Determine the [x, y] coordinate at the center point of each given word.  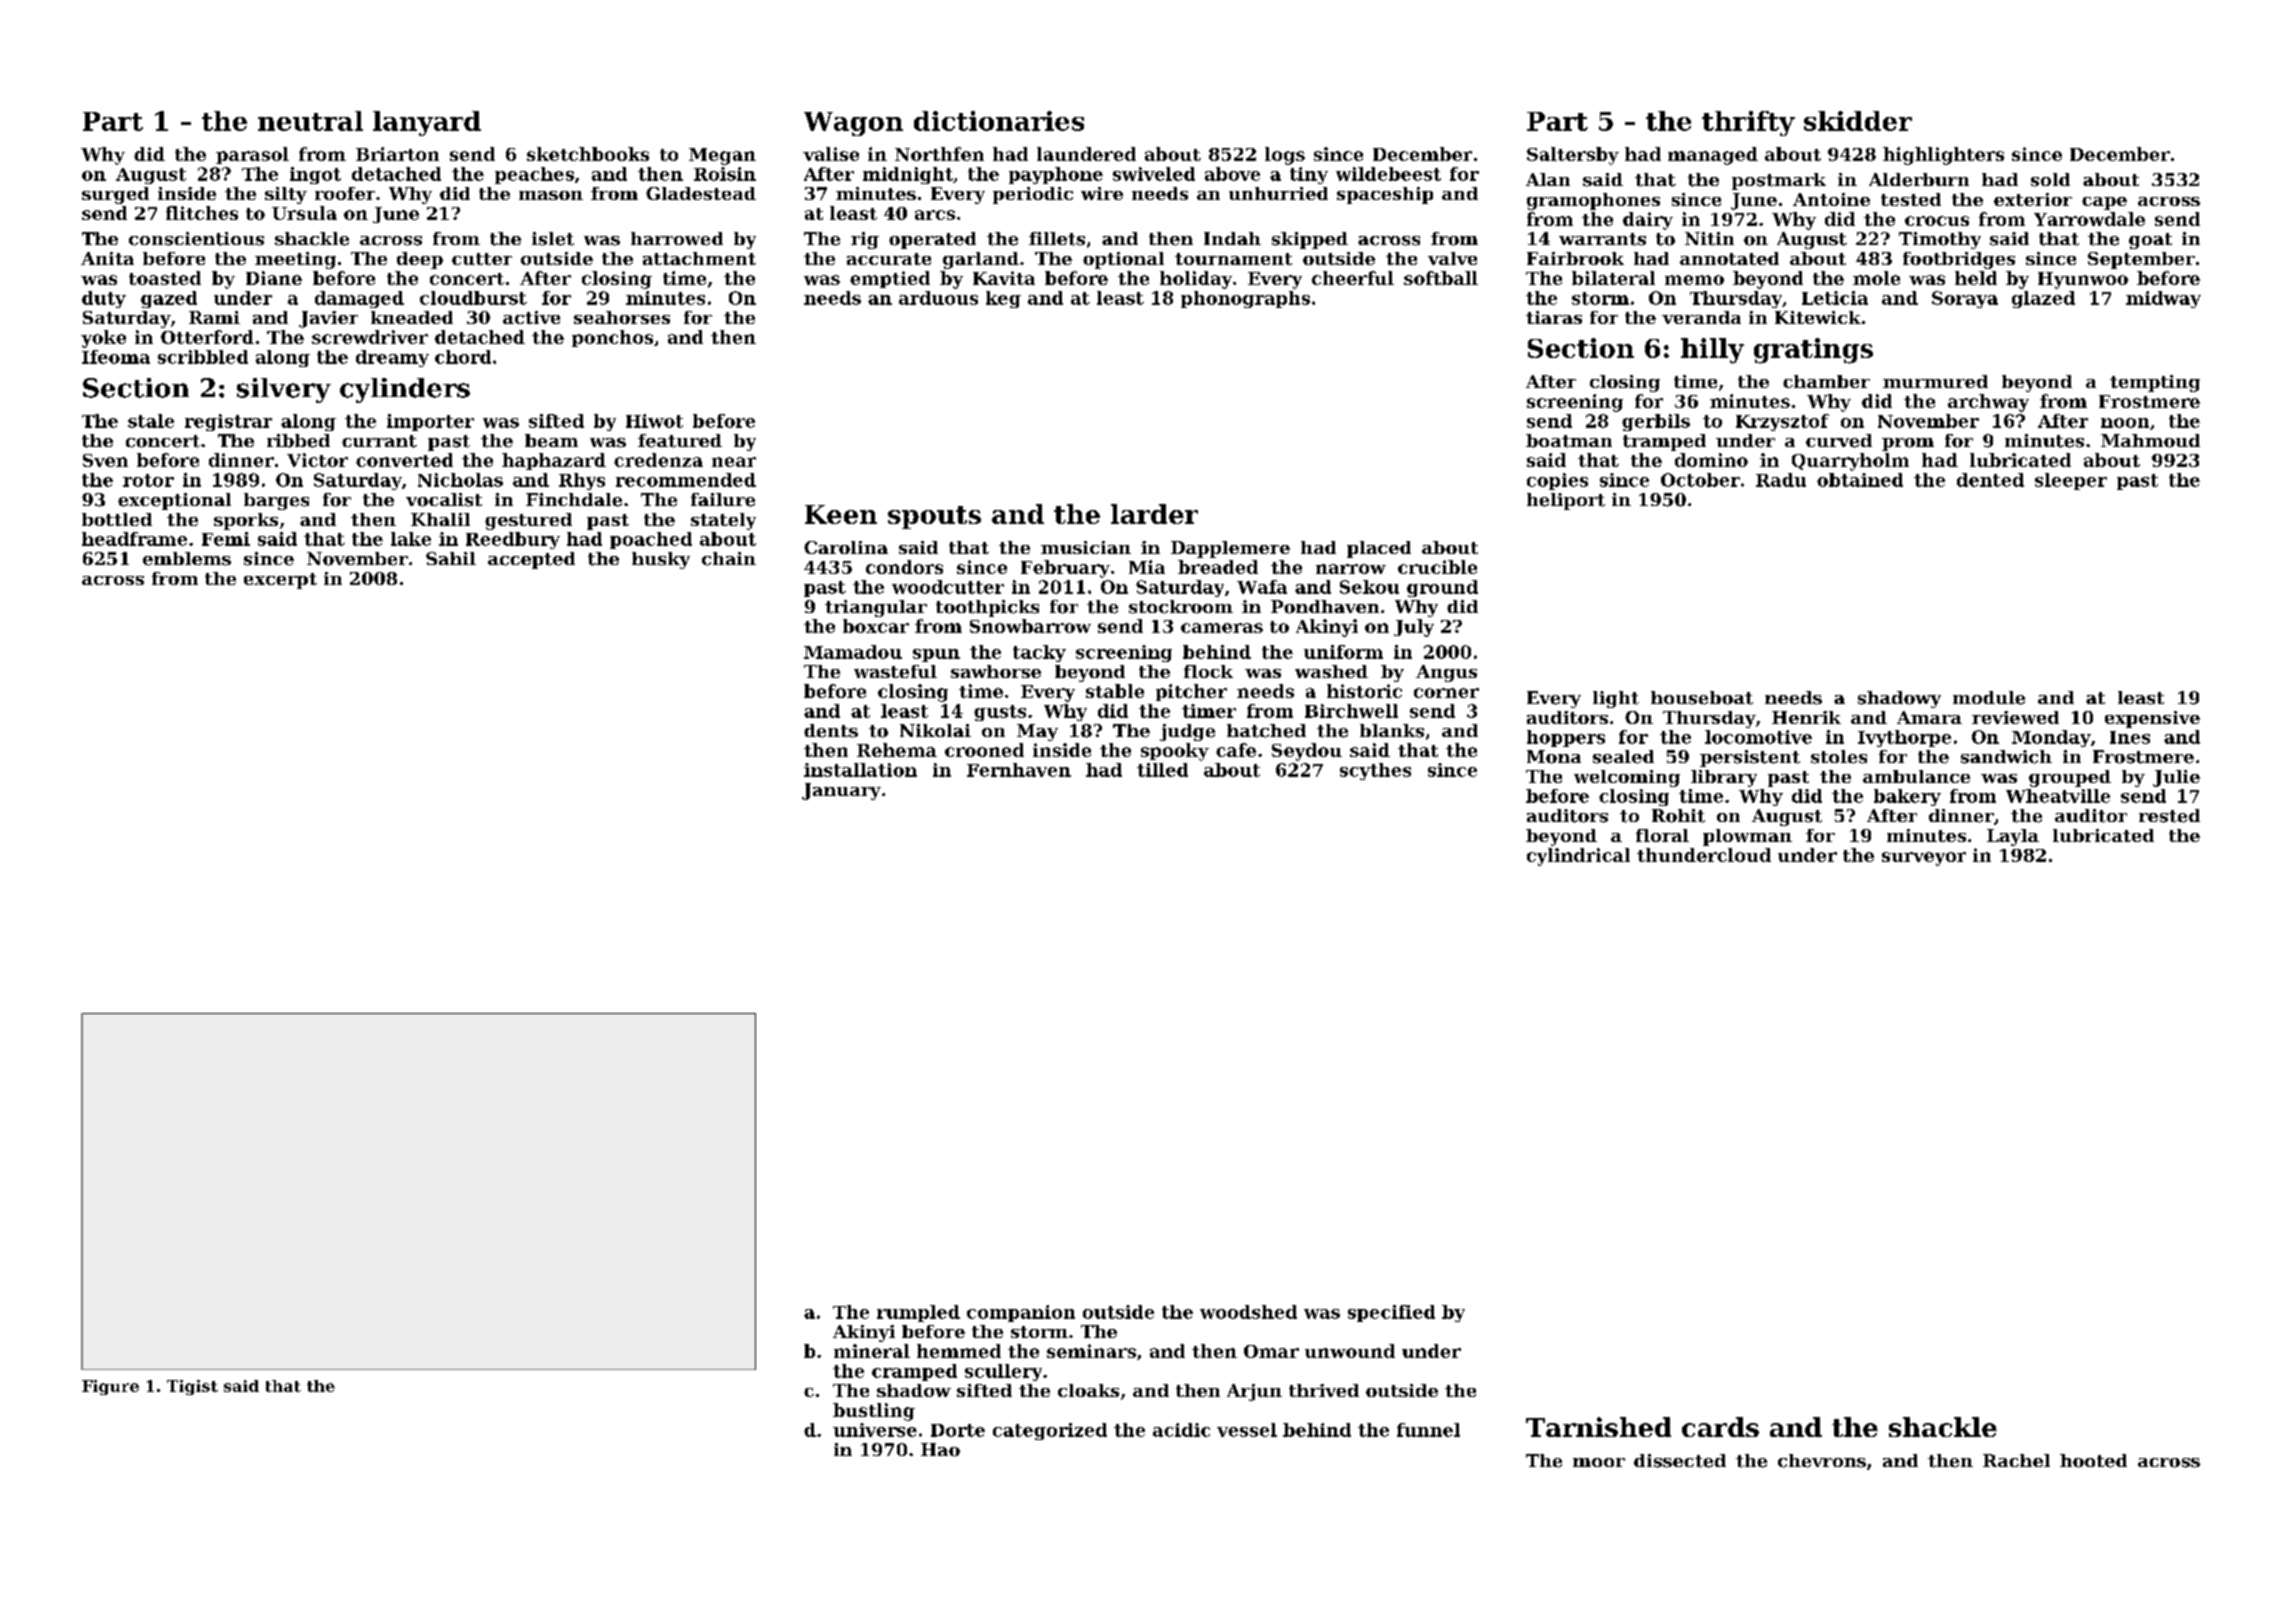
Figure [110, 1387]
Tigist [192, 1387]
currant [379, 441]
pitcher [1191, 692]
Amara [1929, 717]
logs [1285, 156]
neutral [310, 121]
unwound [1350, 1351]
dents [831, 731]
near [734, 462]
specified [1391, 1313]
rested [2169, 816]
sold [2050, 180]
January [841, 791]
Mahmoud [2150, 441]
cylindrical [1578, 857]
